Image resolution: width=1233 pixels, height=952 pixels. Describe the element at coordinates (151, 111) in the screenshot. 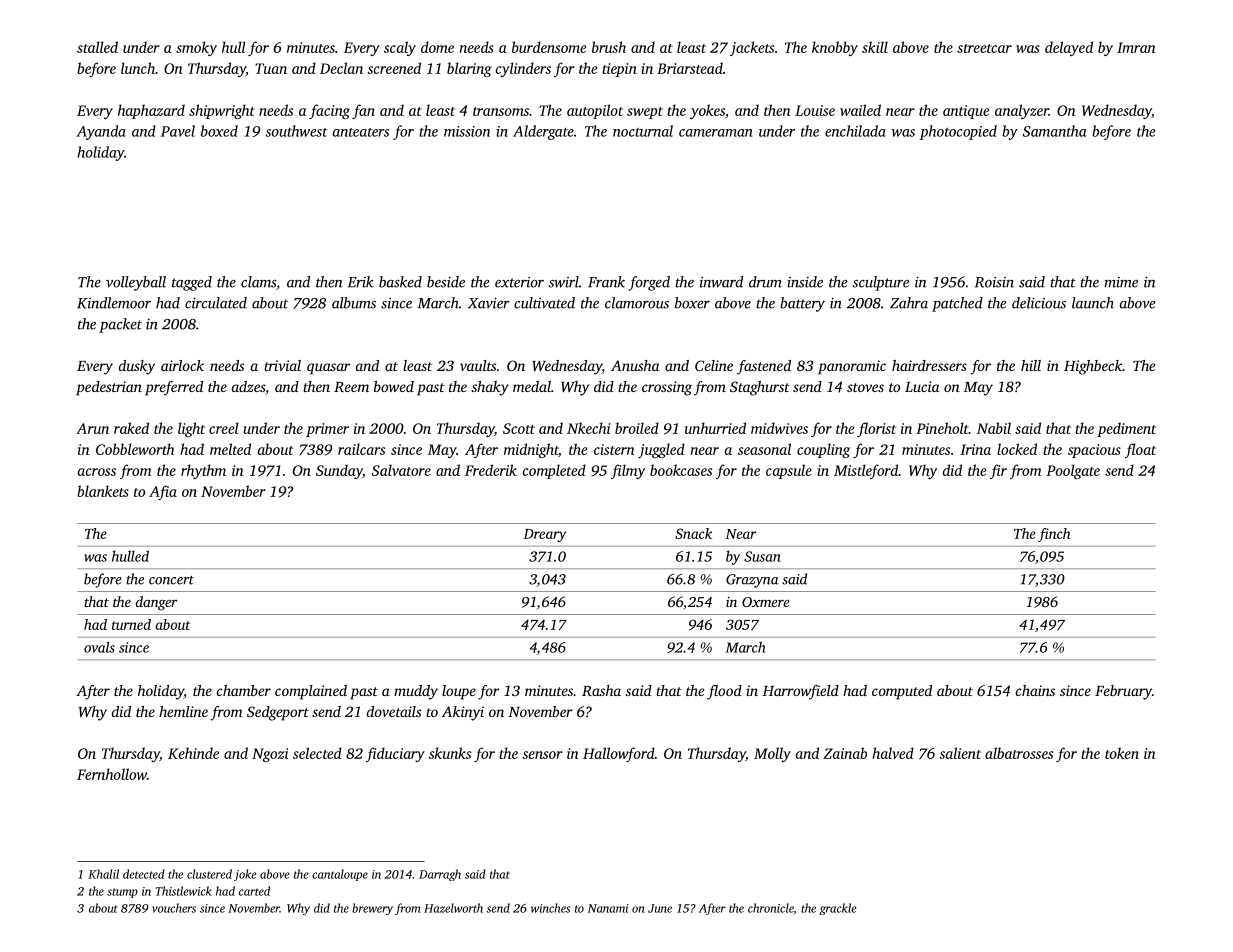

I see `haphazard` at that location.
